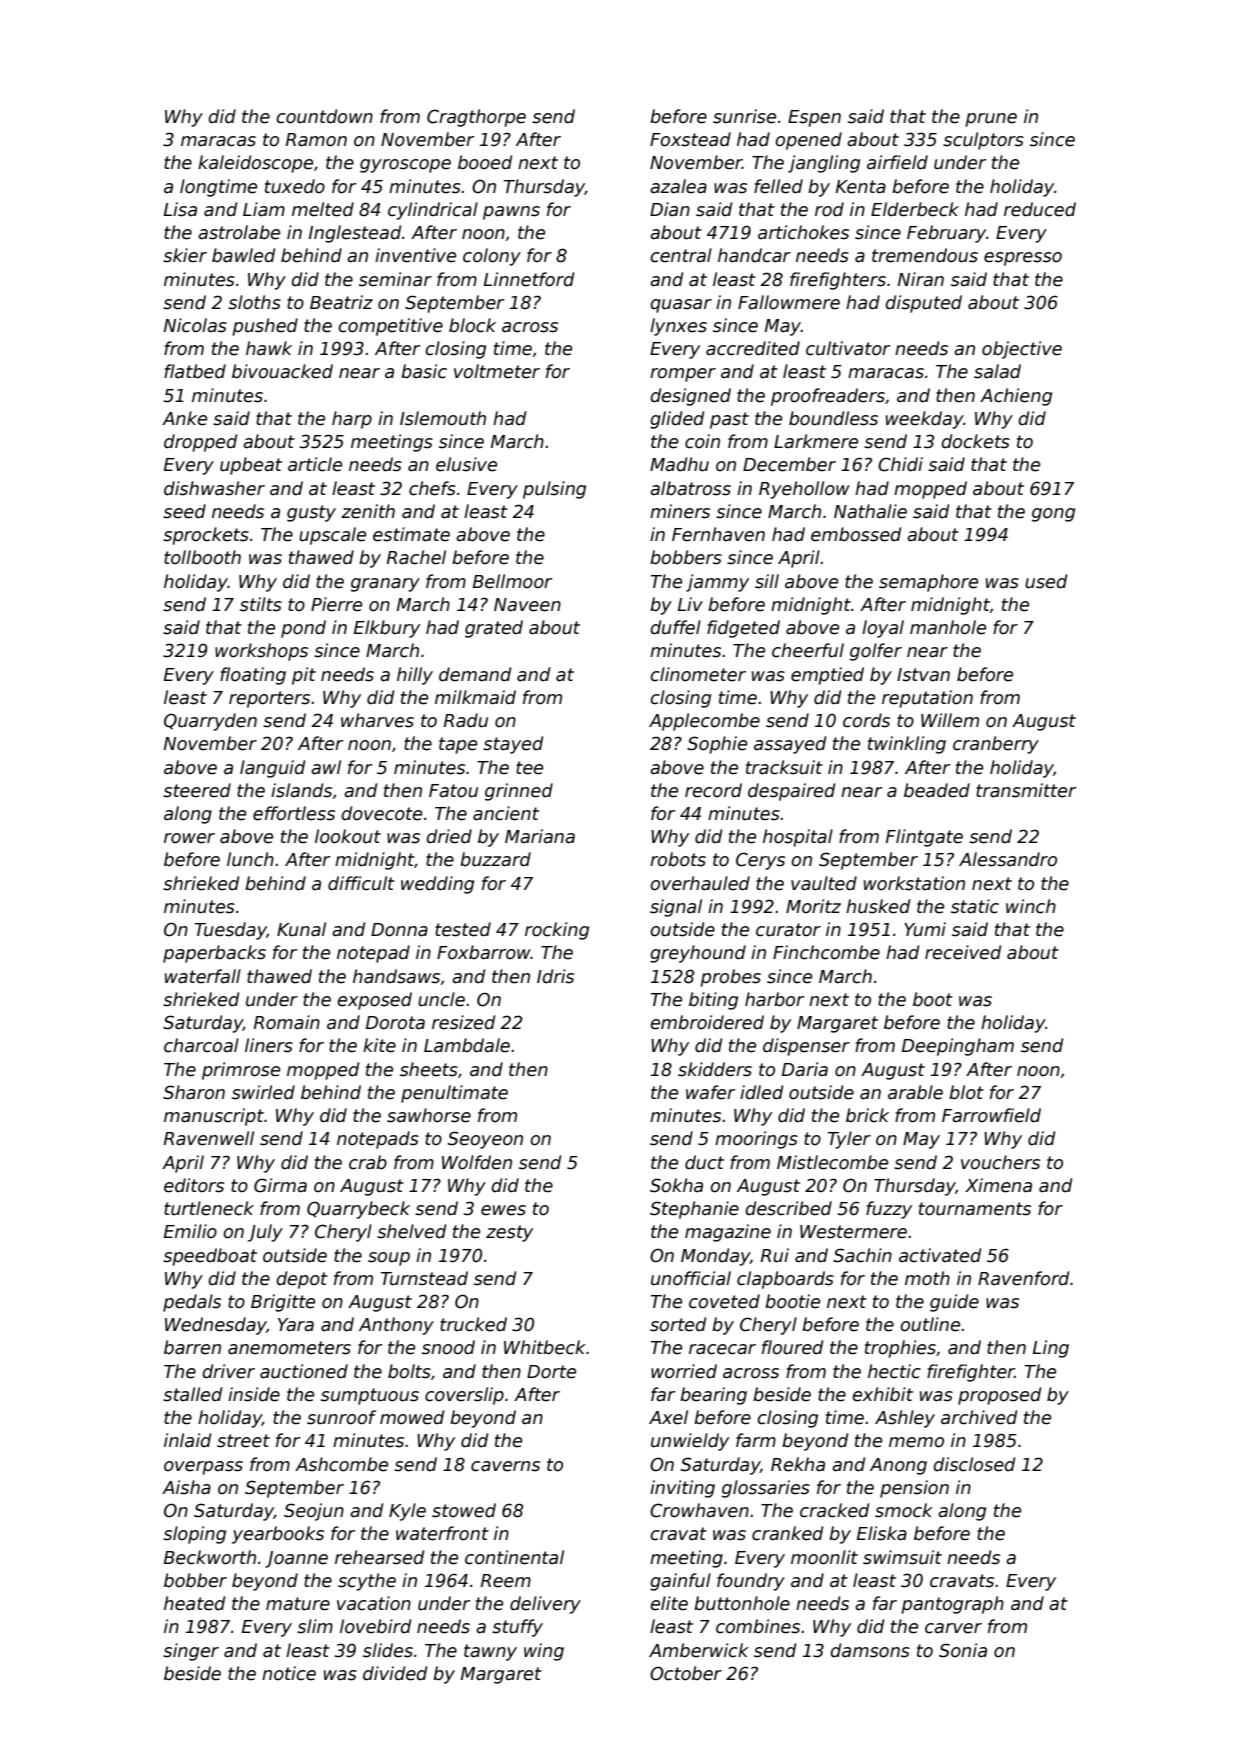 The height and width of the screenshot is (1757, 1242). What do you see at coordinates (718, 534) in the screenshot?
I see `Fernhaven` at bounding box center [718, 534].
